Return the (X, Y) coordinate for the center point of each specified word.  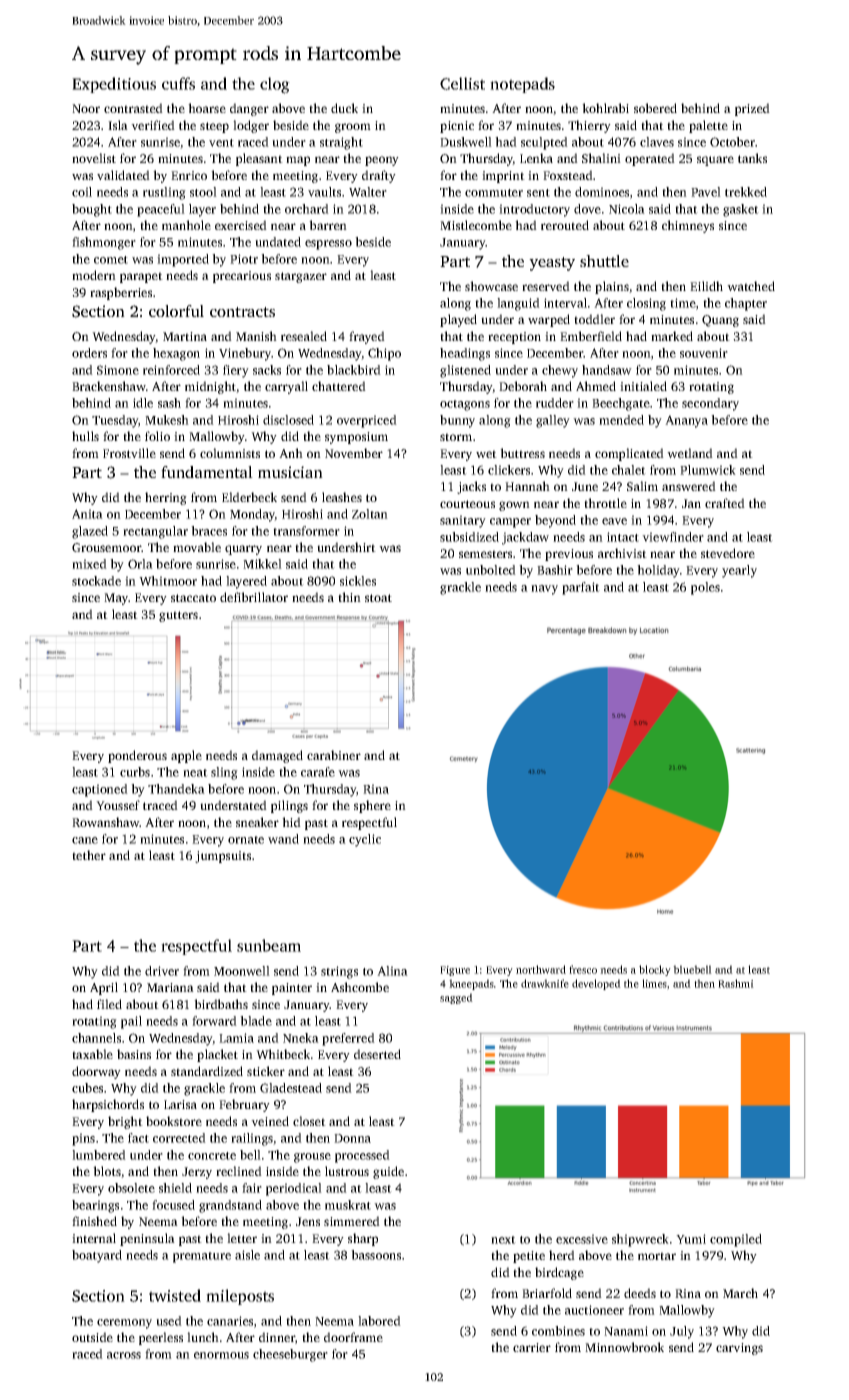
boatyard (97, 1256)
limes (654, 983)
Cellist (462, 83)
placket (217, 1055)
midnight (210, 387)
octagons (465, 405)
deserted (377, 1054)
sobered (655, 108)
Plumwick (708, 470)
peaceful (161, 210)
